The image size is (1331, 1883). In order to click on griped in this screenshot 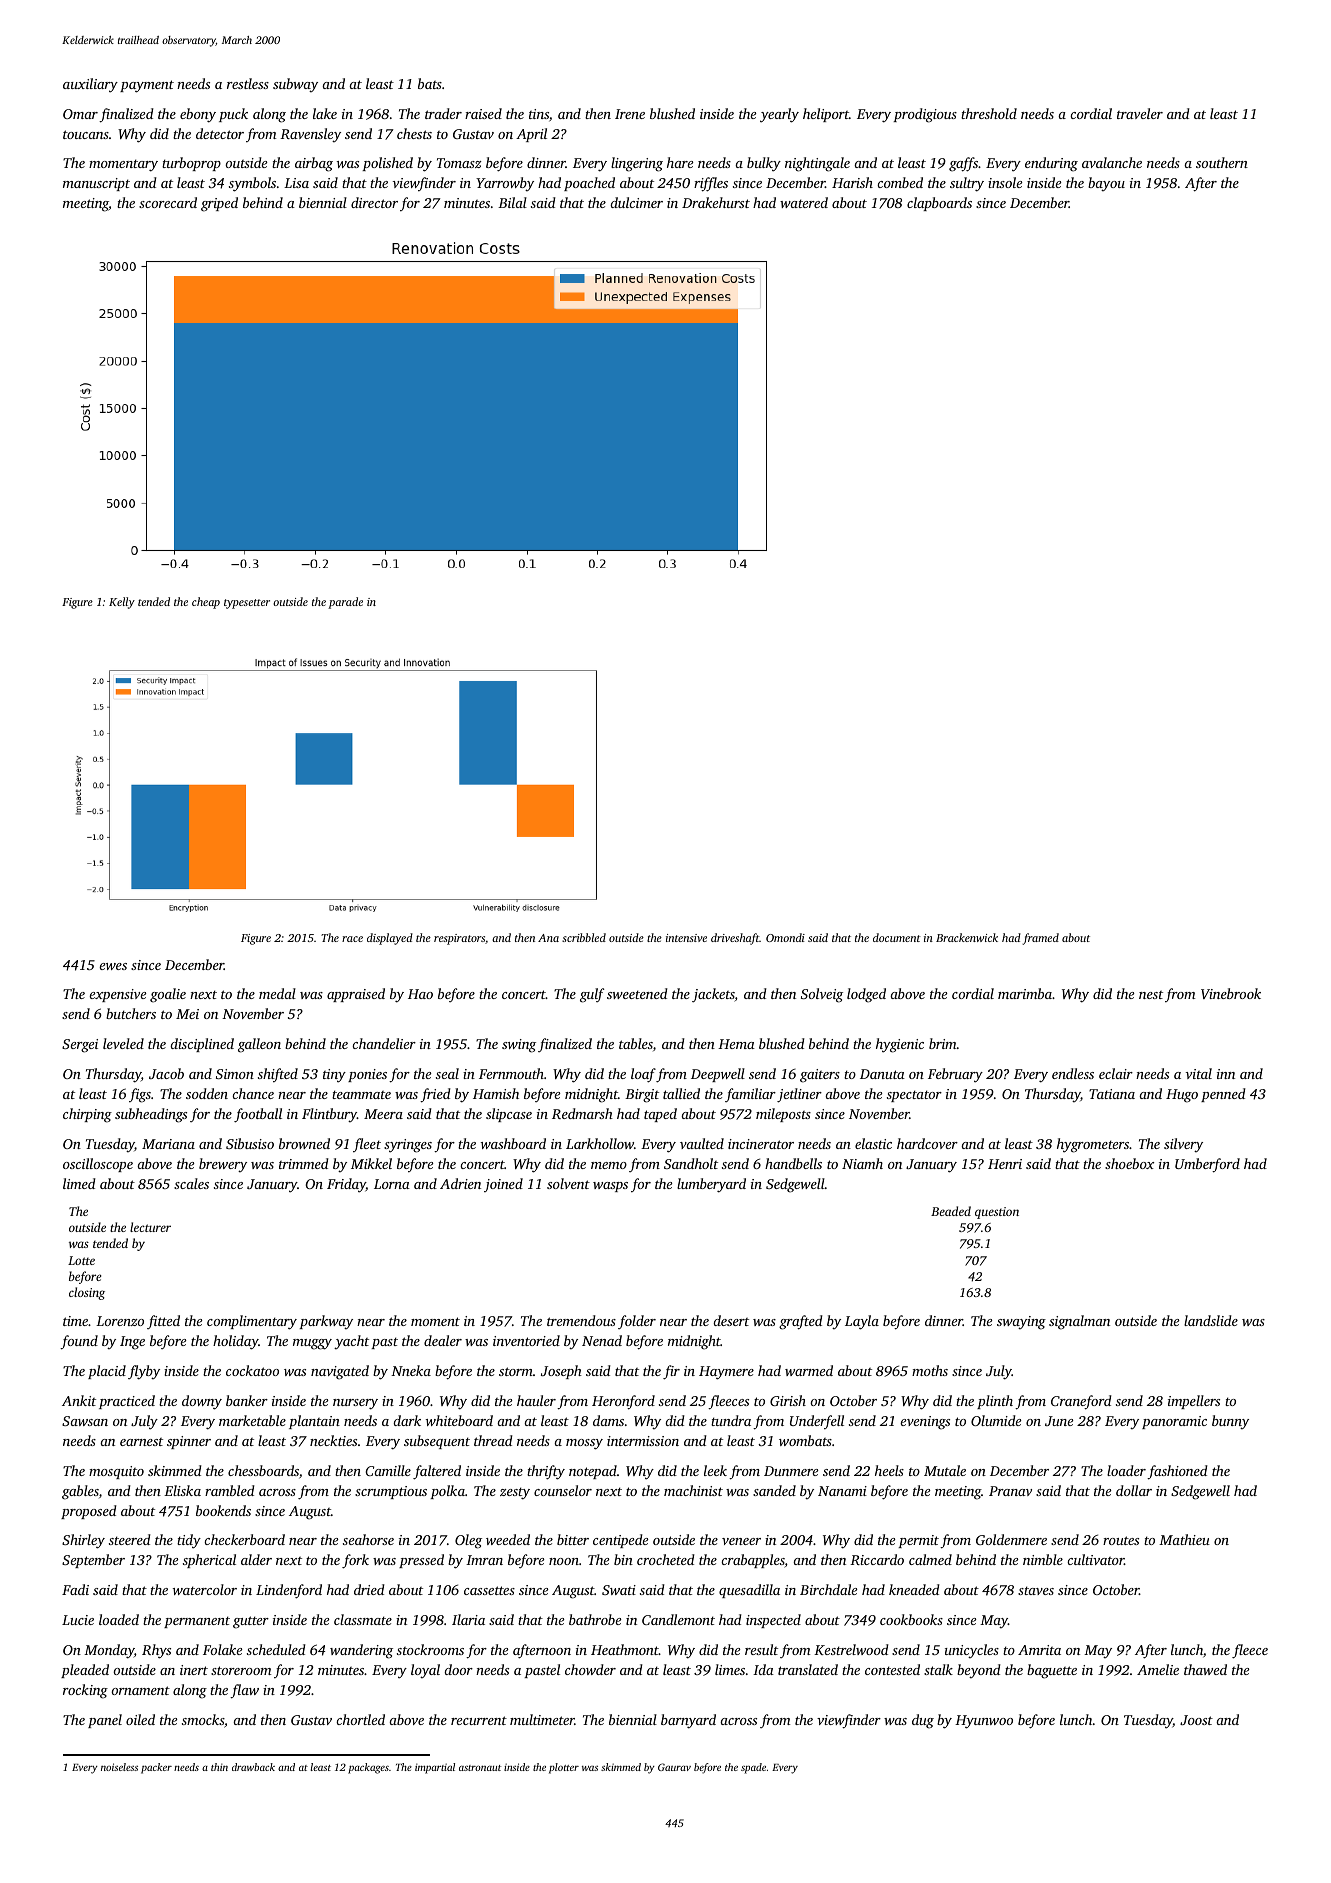, I will do `click(219, 204)`.
